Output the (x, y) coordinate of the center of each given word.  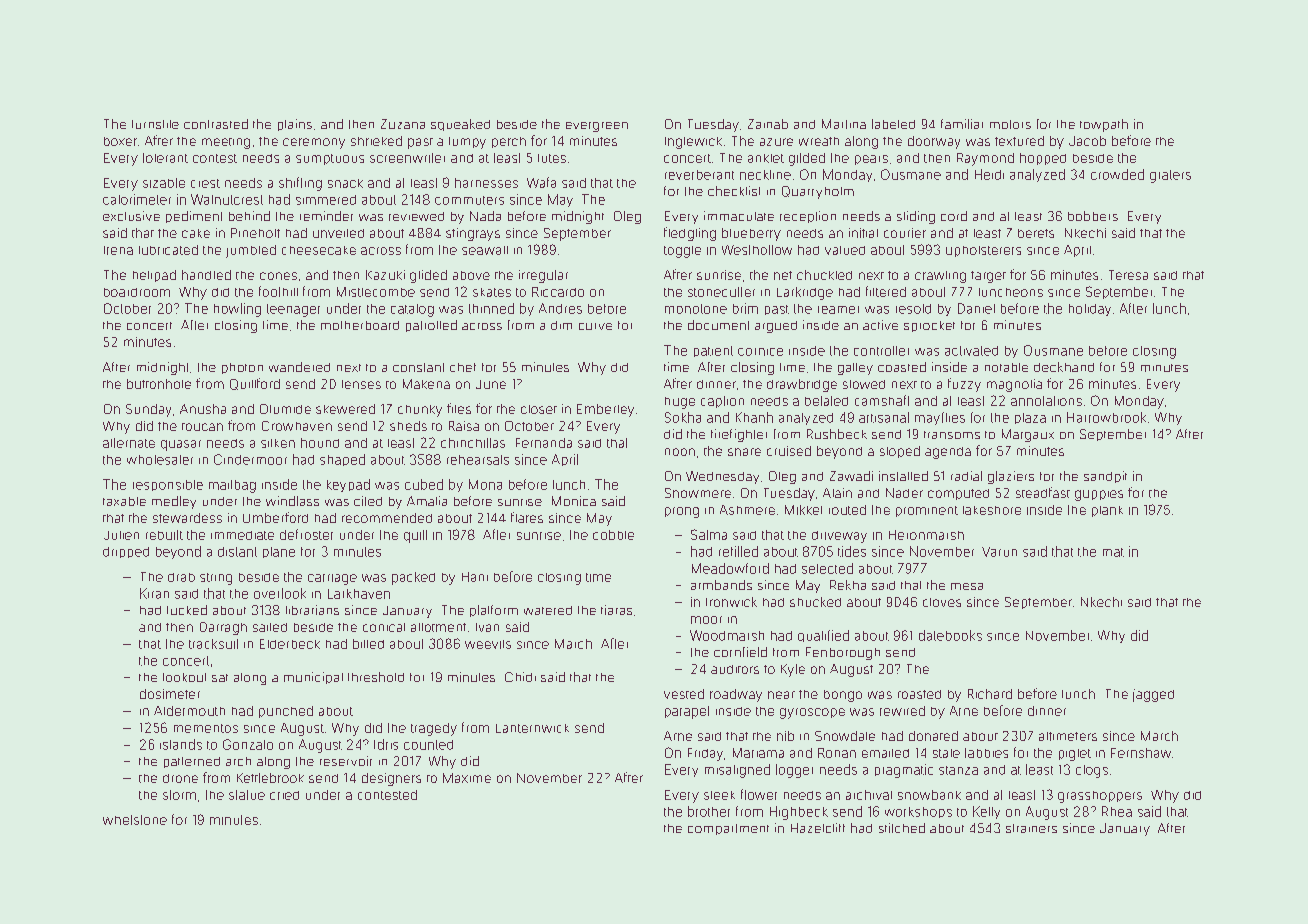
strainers (1031, 828)
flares (527, 517)
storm (179, 795)
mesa (967, 586)
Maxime (467, 778)
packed (413, 578)
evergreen (597, 127)
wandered (299, 367)
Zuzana (403, 124)
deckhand (1064, 367)
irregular (543, 276)
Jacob (1087, 141)
